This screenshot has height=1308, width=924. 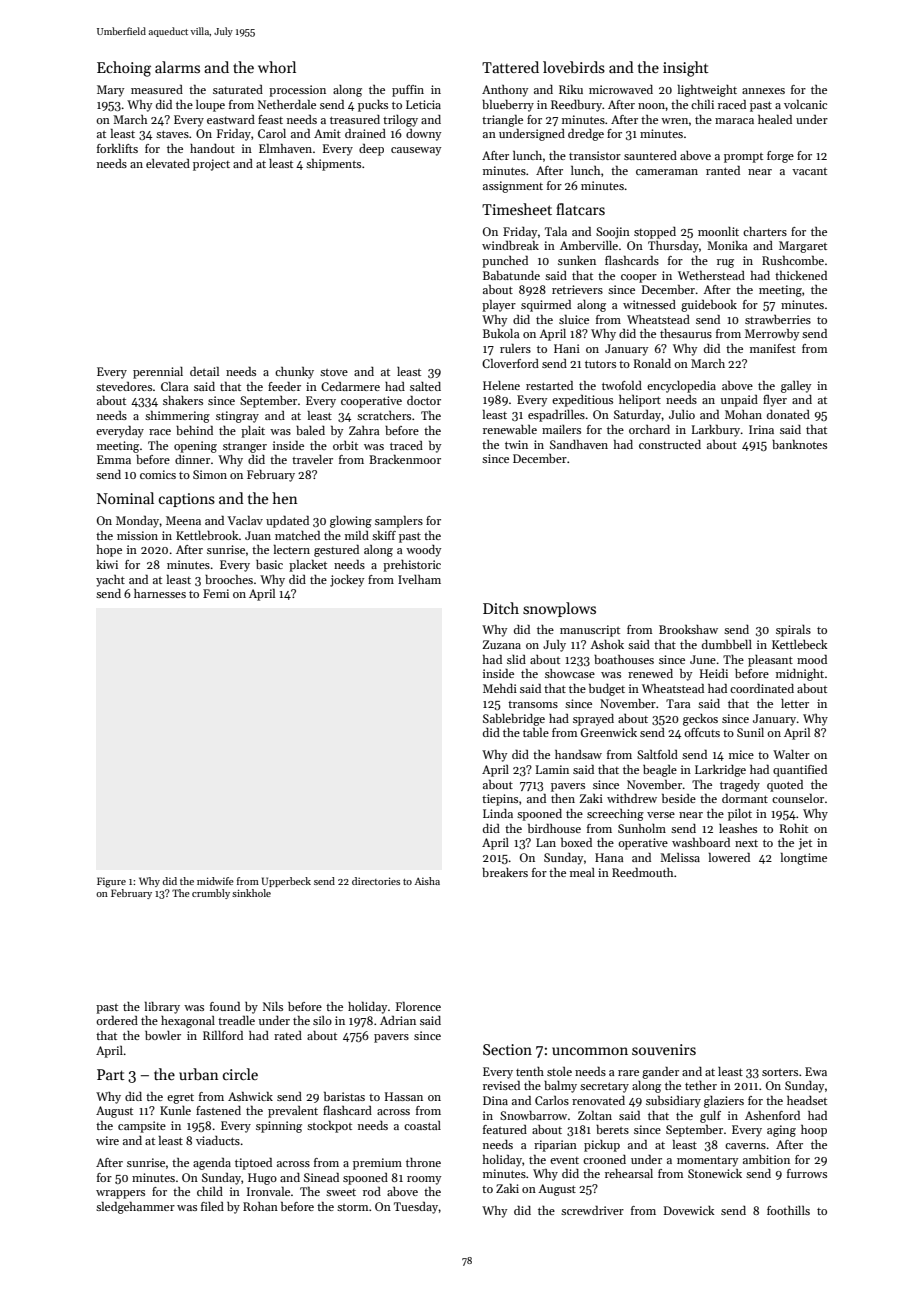 I want to click on insight, so click(x=686, y=69).
